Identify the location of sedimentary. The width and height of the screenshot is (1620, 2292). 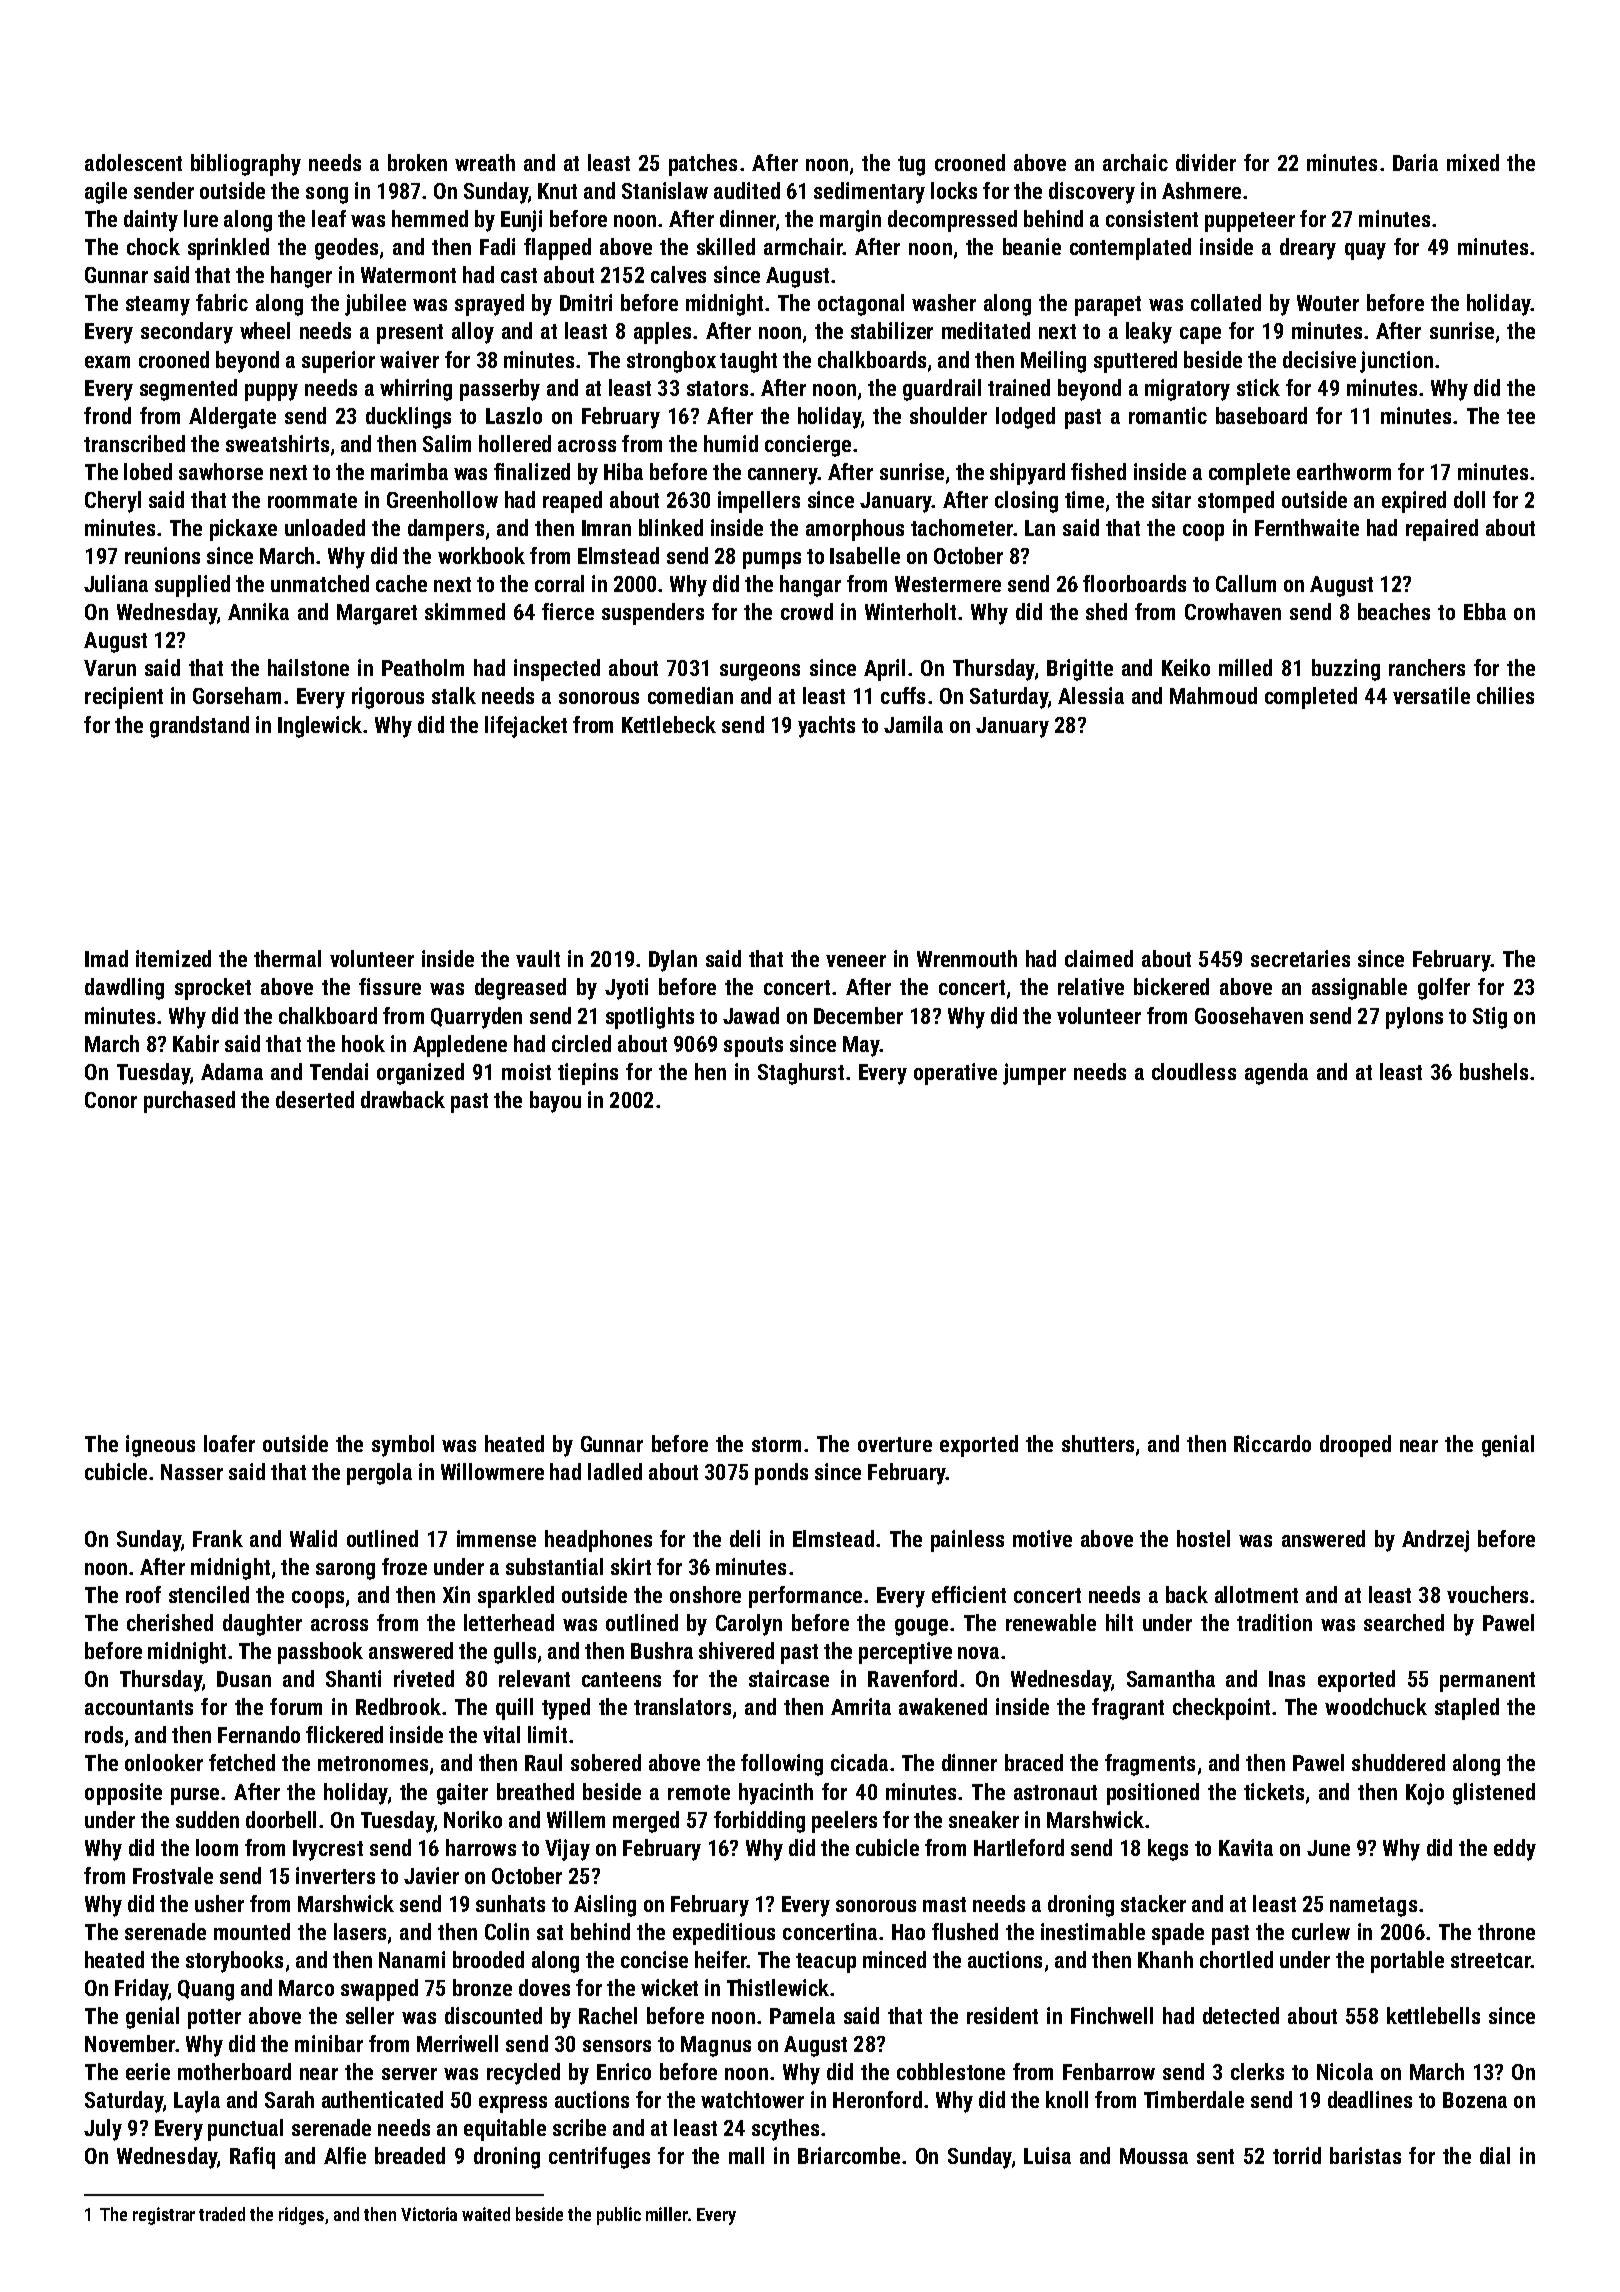
(869, 193).
